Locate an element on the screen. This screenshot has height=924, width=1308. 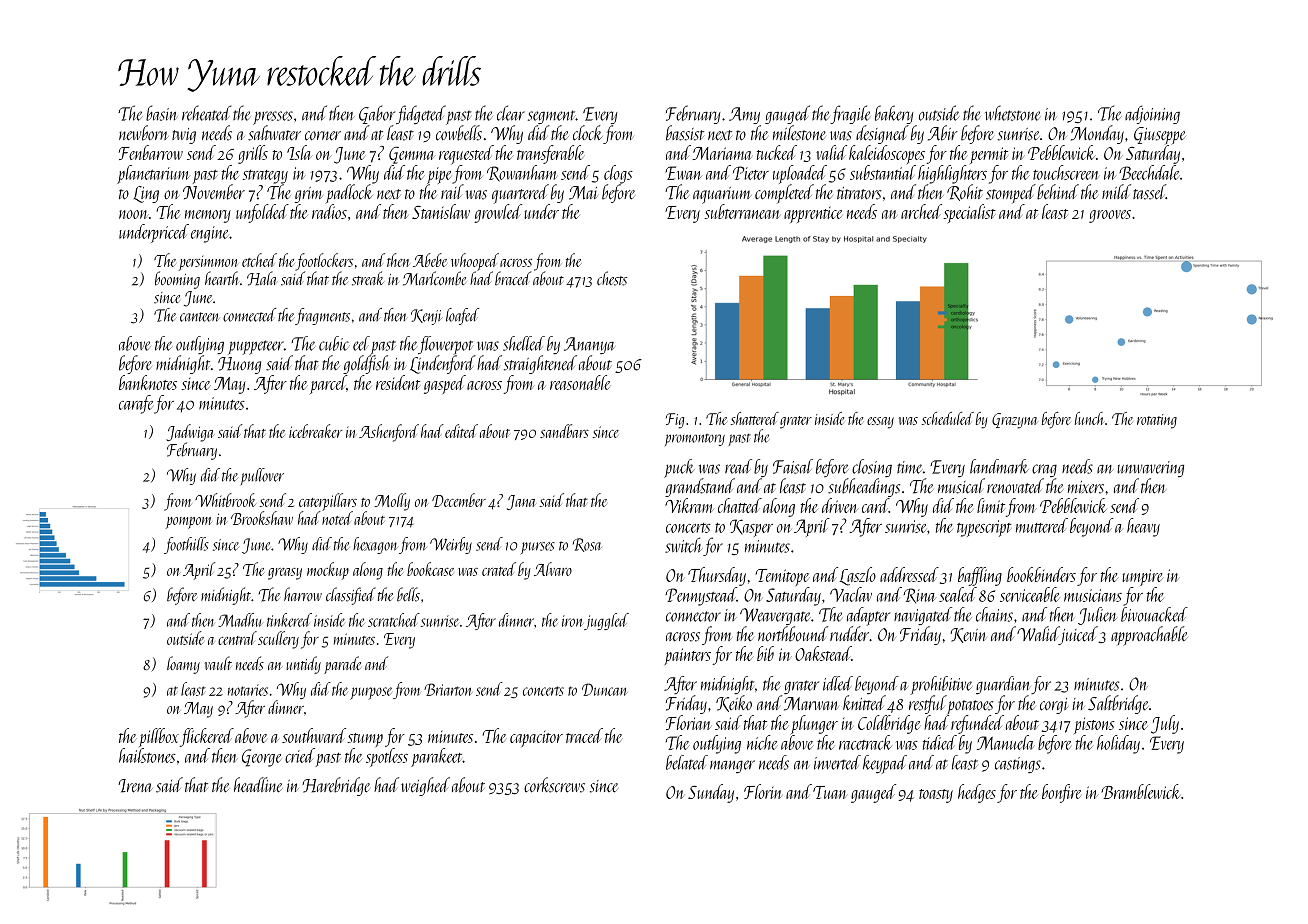
shattered is located at coordinates (755, 418).
